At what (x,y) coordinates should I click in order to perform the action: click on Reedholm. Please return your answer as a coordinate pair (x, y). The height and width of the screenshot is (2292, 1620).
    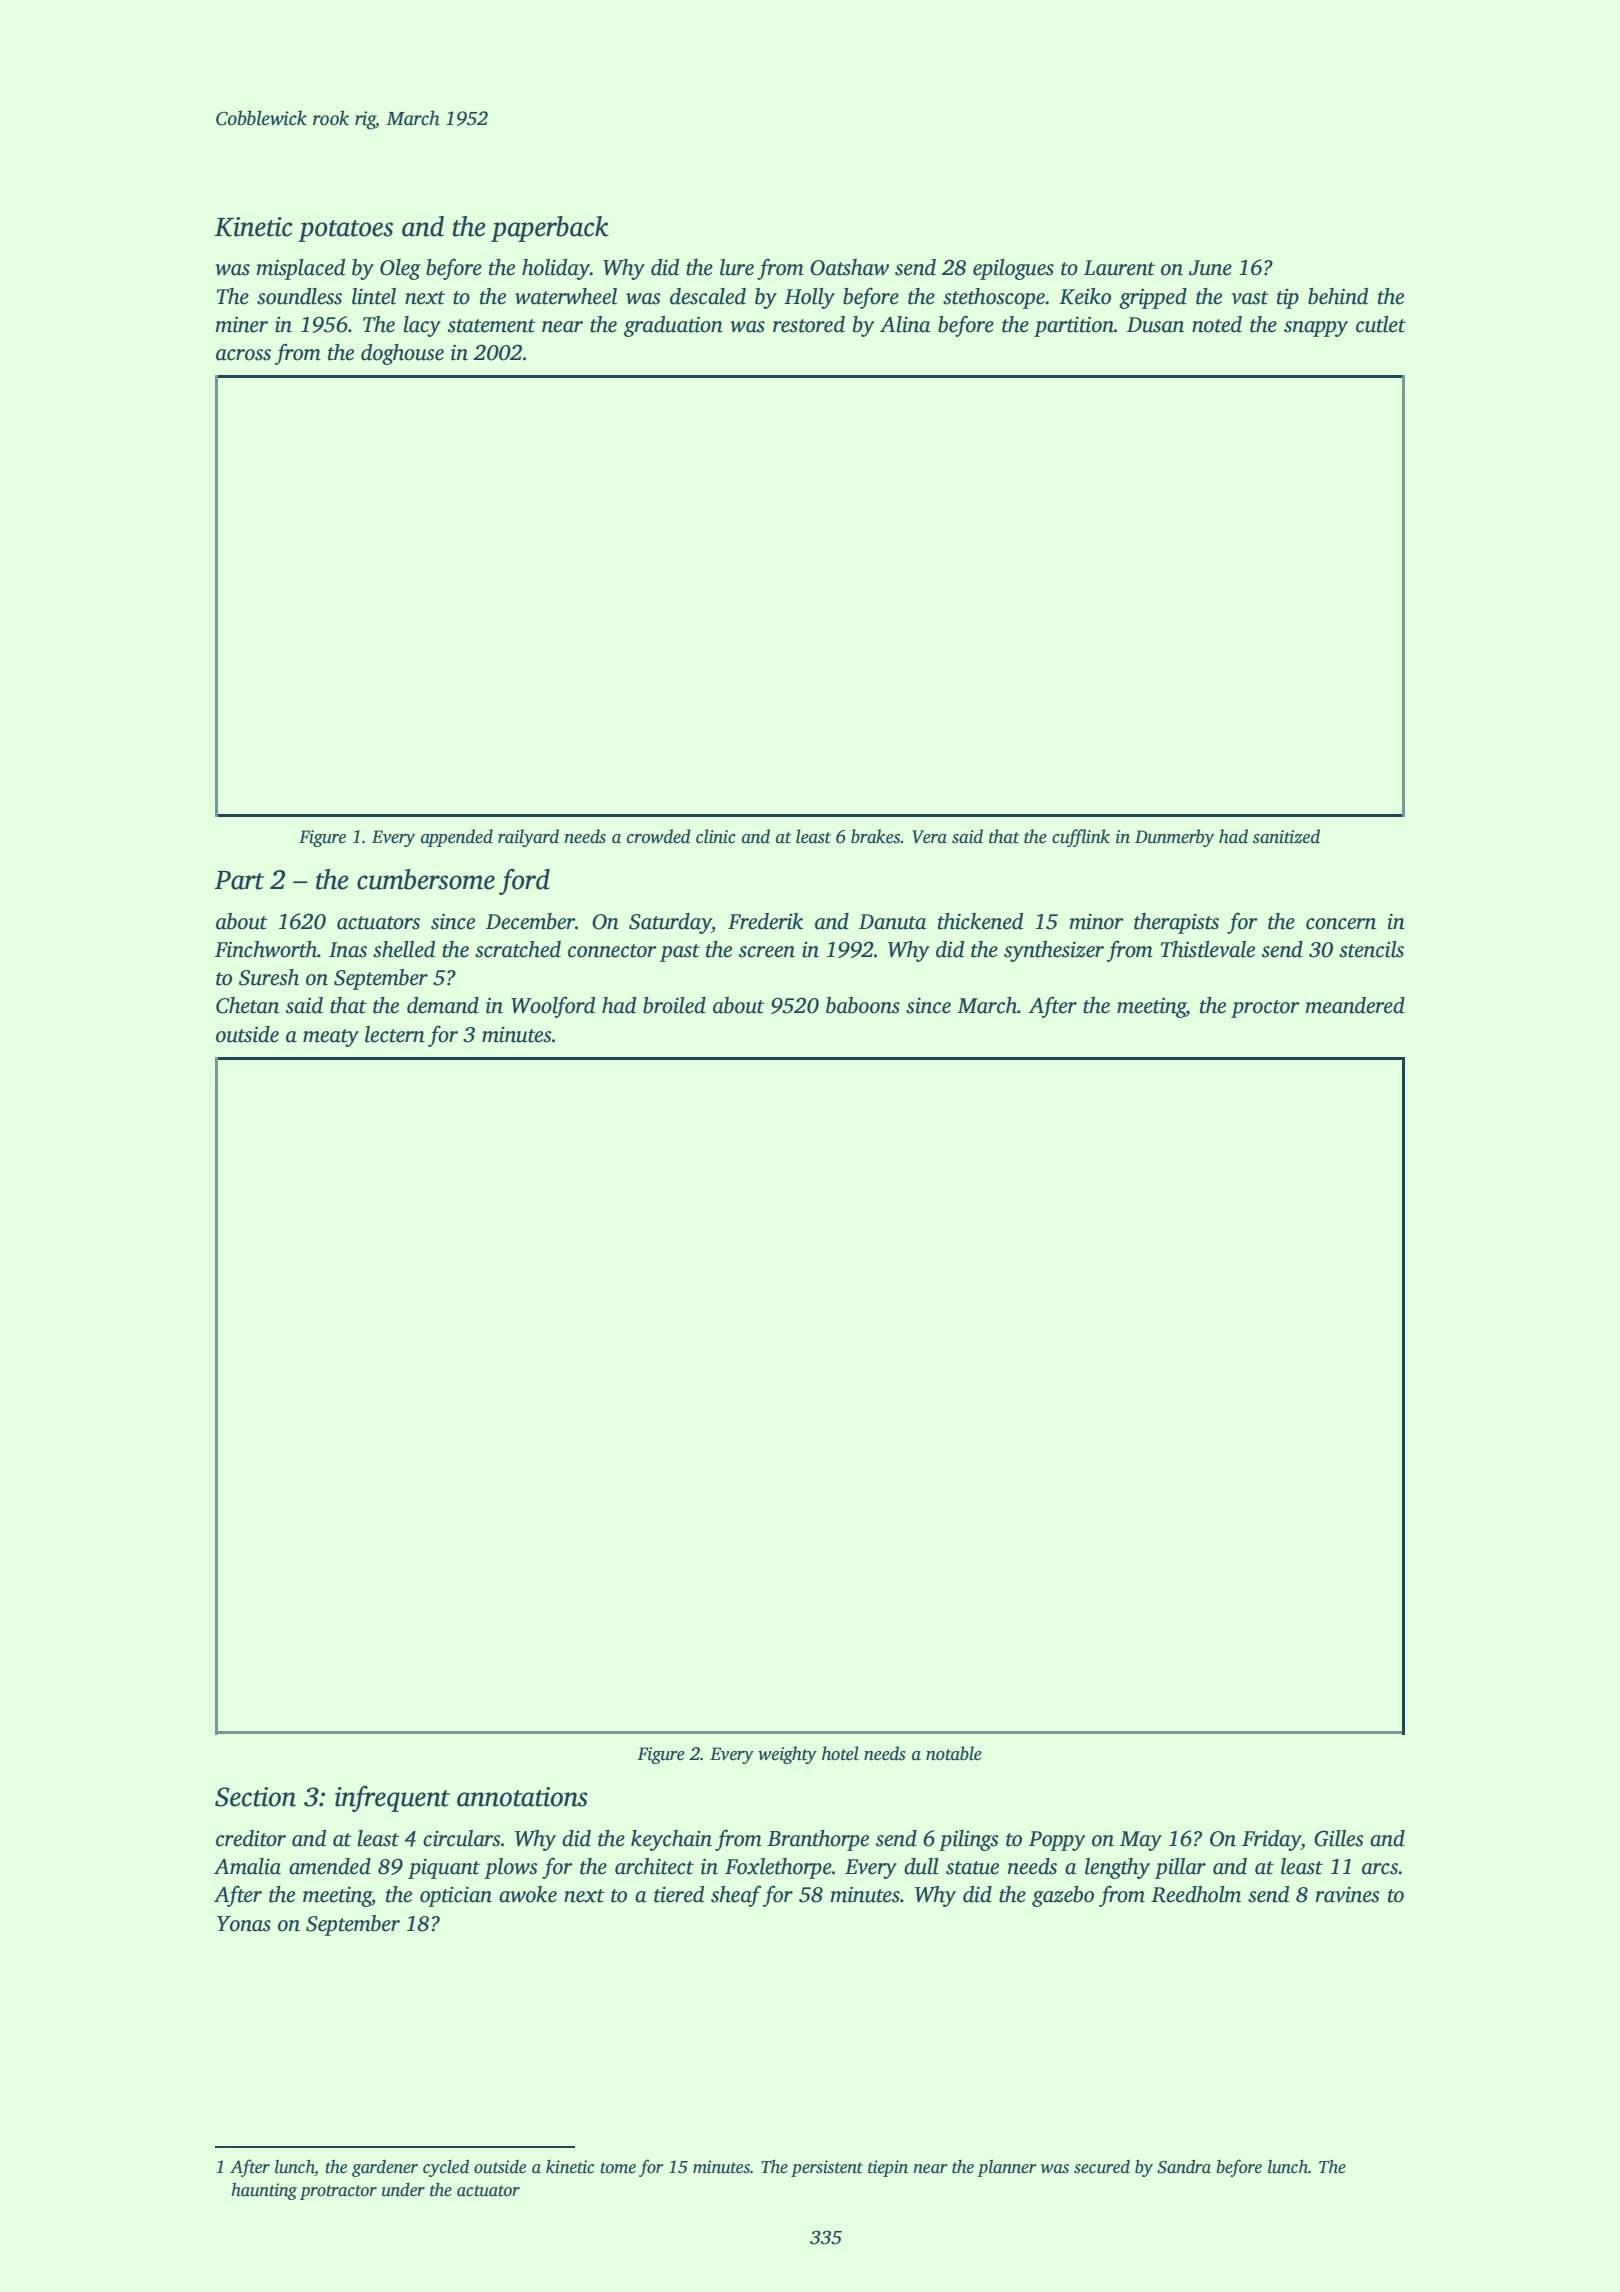
    Looking at the image, I should click on (1196, 1894).
